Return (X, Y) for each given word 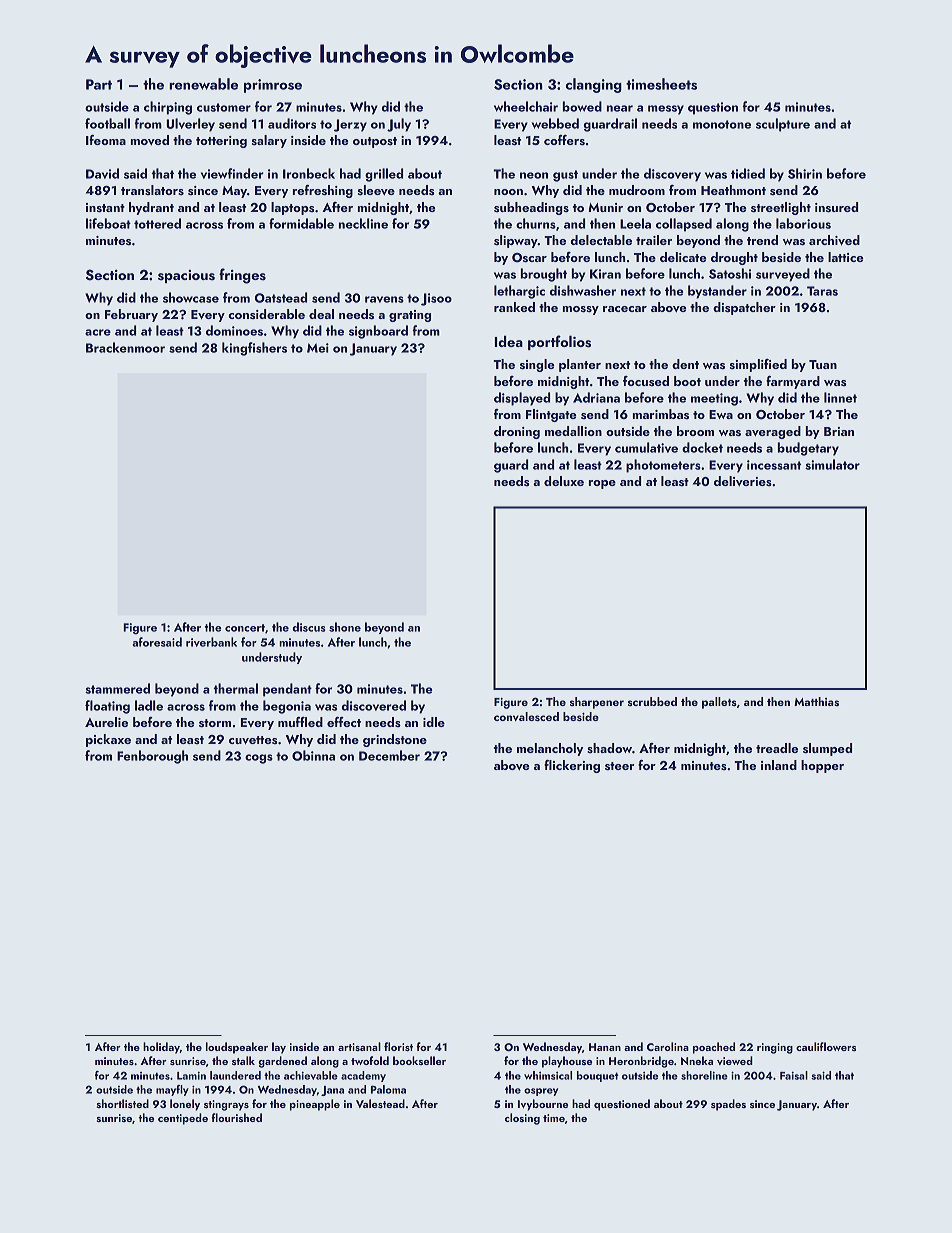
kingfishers (254, 349)
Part (99, 84)
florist (398, 1046)
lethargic (519, 292)
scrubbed (652, 701)
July (399, 125)
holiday (161, 1048)
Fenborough (152, 757)
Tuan (823, 364)
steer (619, 766)
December (389, 755)
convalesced (526, 716)
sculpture (783, 125)
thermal (235, 688)
